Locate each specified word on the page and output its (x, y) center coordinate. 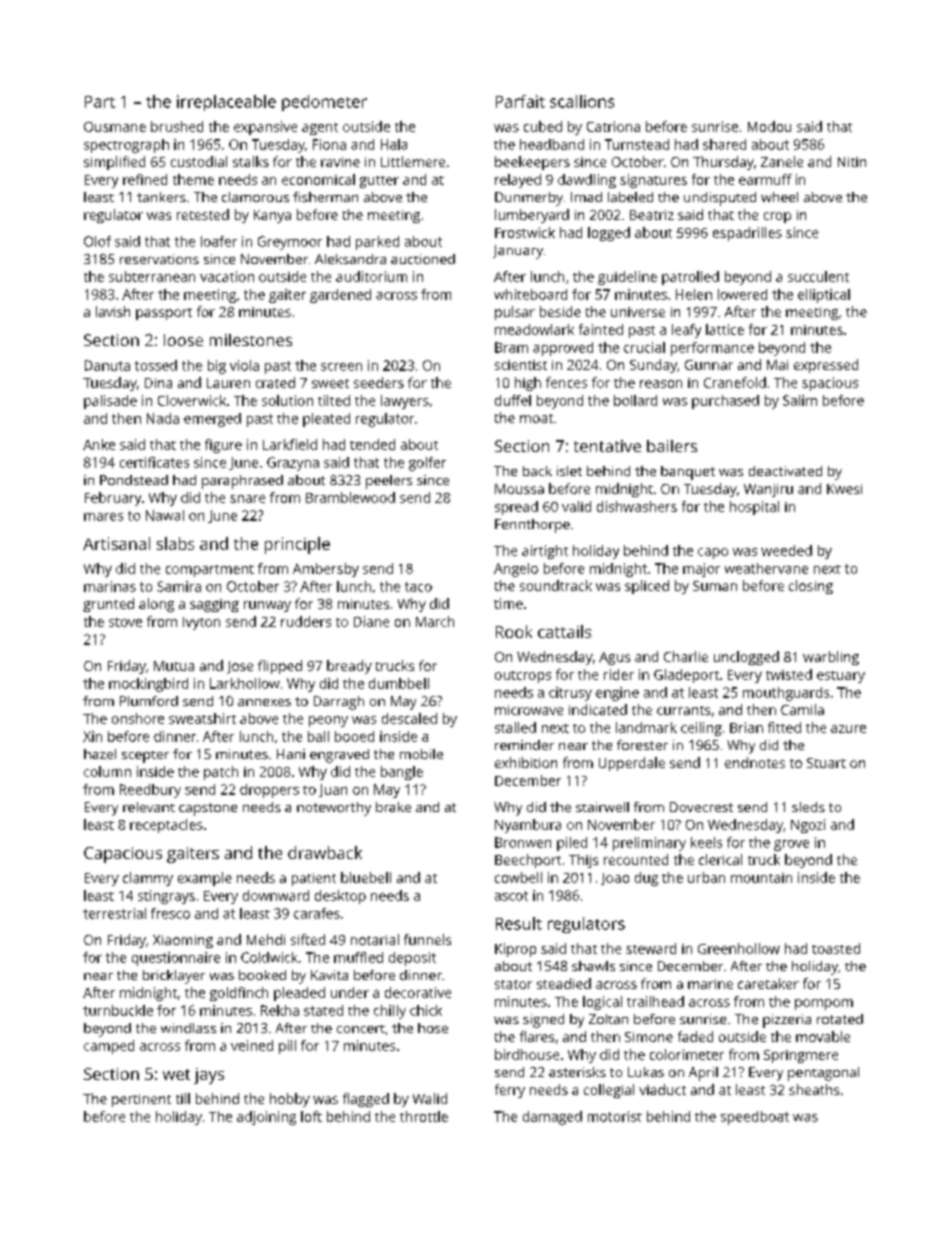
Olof (97, 241)
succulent (818, 276)
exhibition (526, 762)
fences (566, 382)
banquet (688, 473)
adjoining (266, 1118)
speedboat (755, 1118)
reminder (524, 745)
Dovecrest (701, 807)
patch (221, 773)
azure (848, 729)
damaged (552, 1118)
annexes (264, 702)
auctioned (423, 259)
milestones (251, 340)
